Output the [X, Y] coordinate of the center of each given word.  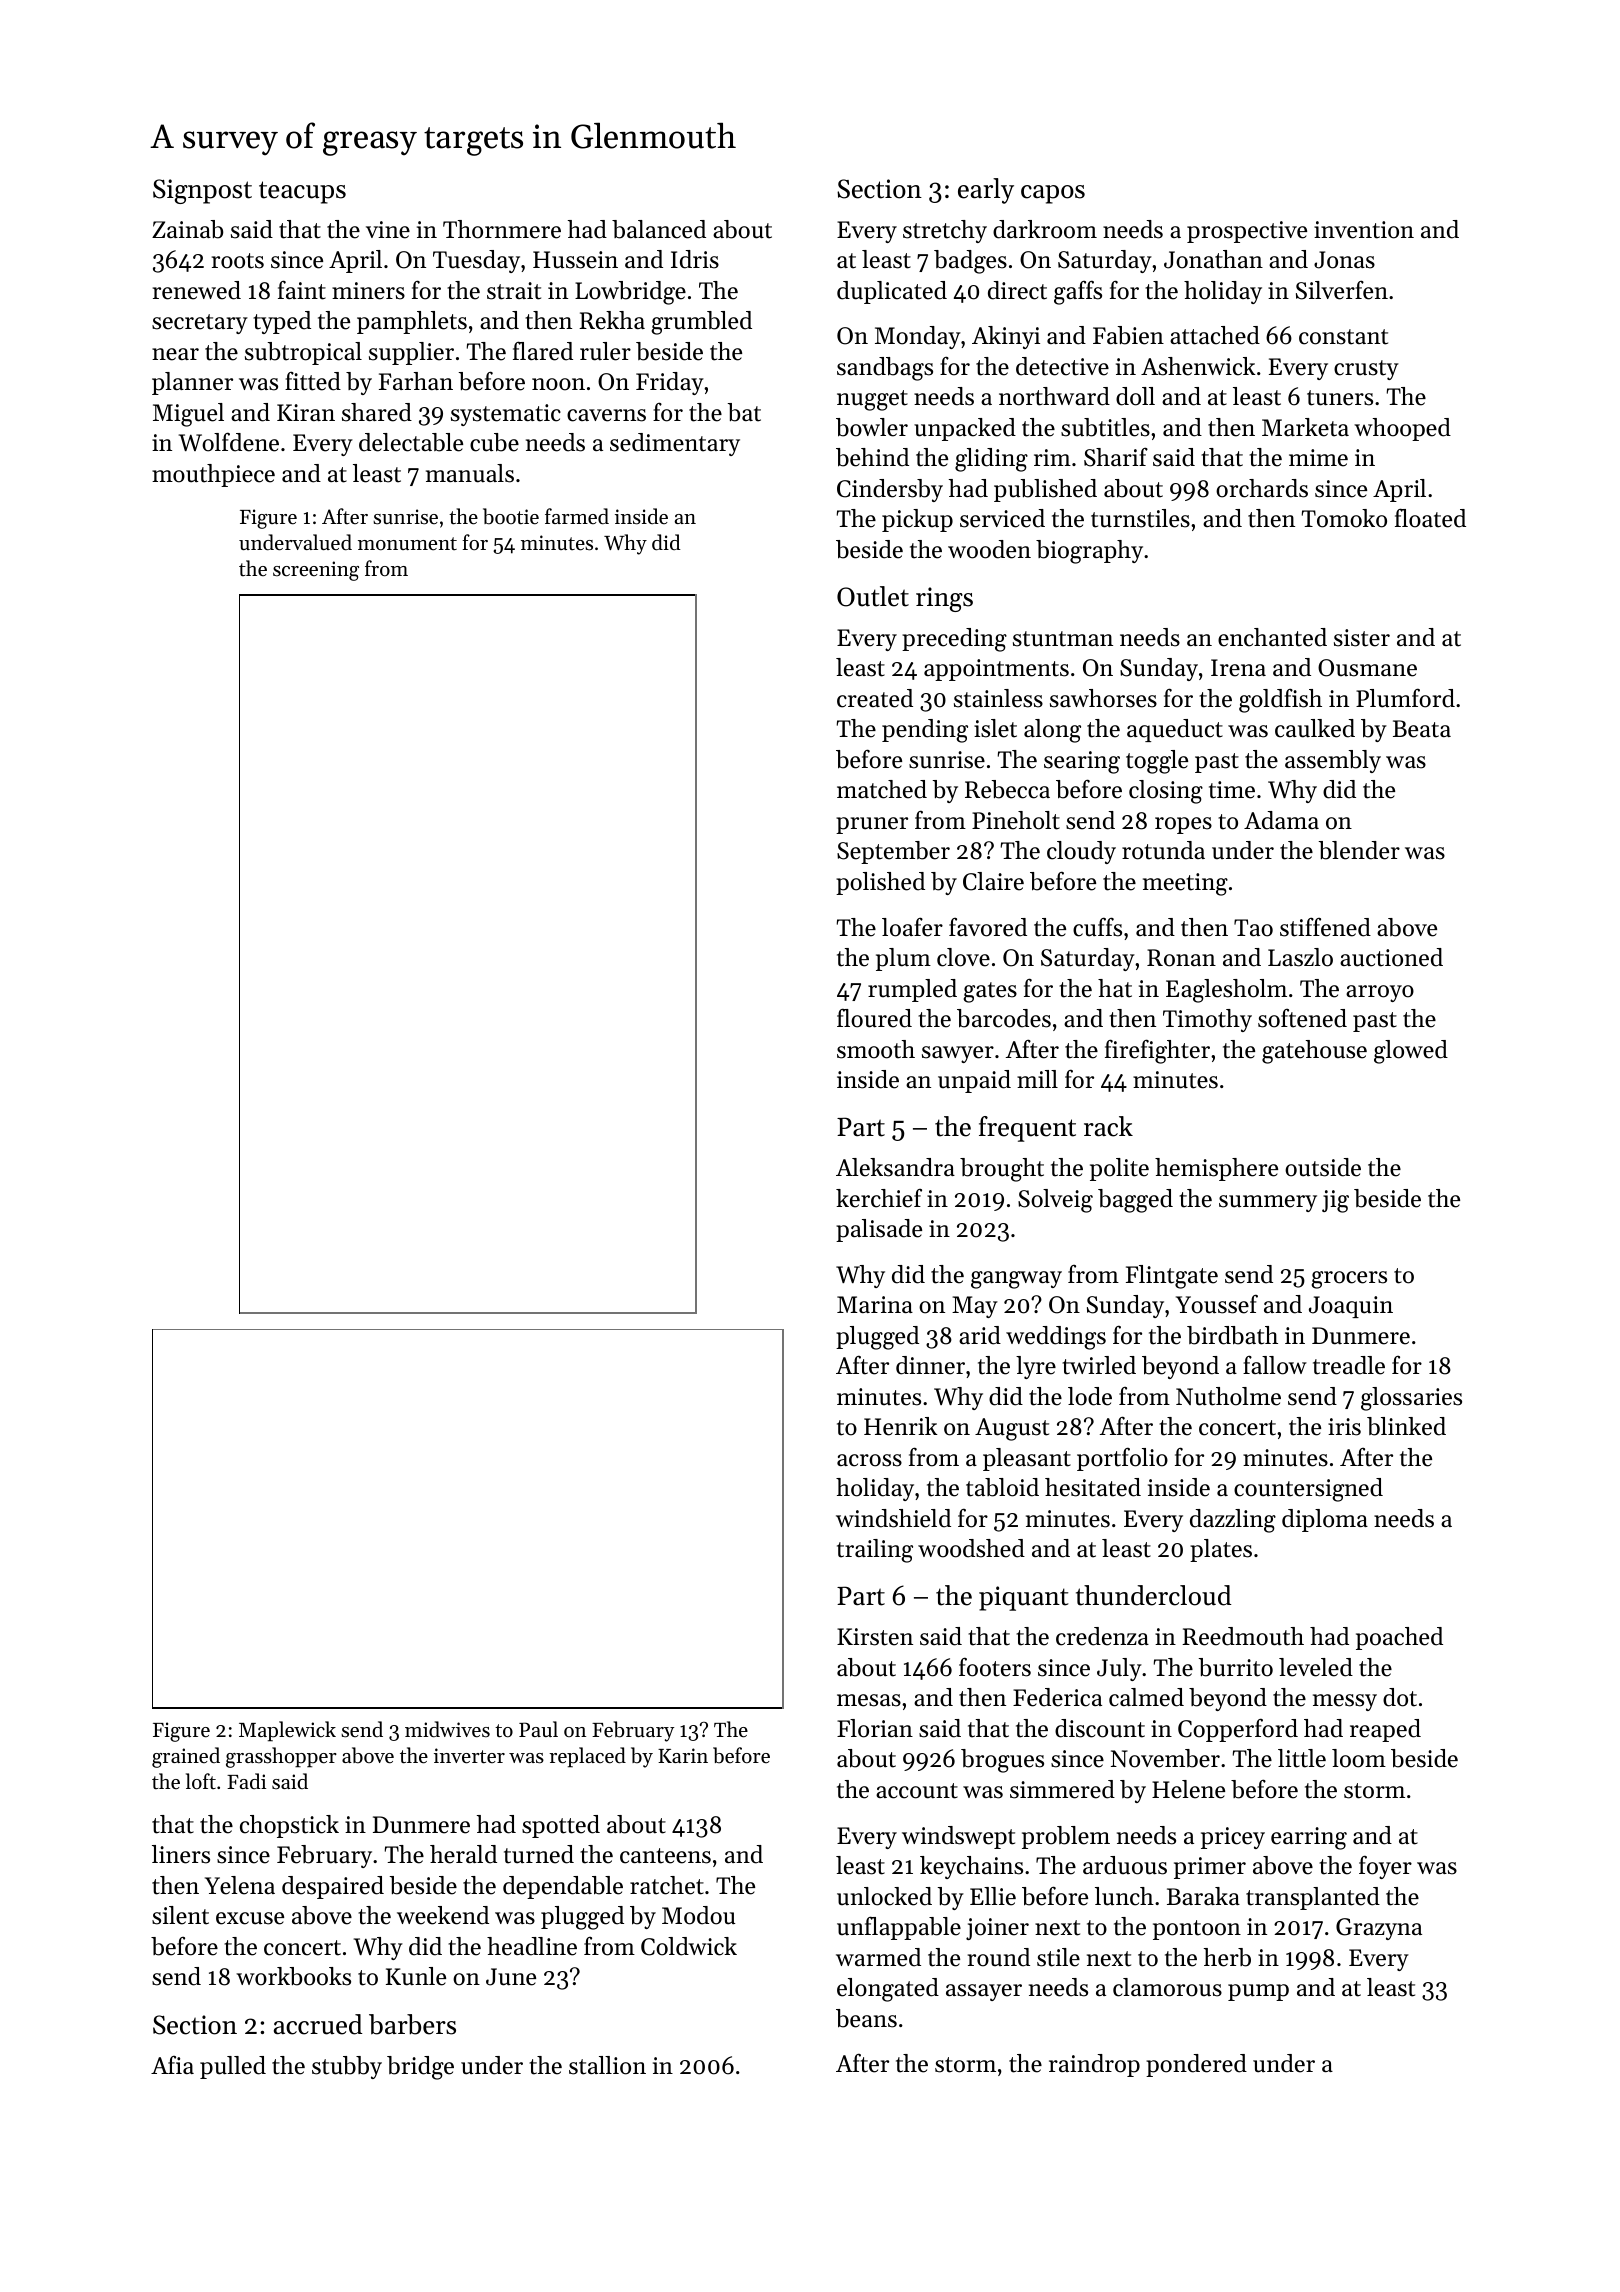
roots [238, 261]
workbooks [293, 1976]
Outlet [873, 596]
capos [1053, 194]
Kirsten [875, 1637]
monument [407, 544]
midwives [447, 1729]
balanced [659, 229]
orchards [1262, 488]
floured [874, 1018]
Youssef [1217, 1304]
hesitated [1093, 1487]
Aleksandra [895, 1167]
